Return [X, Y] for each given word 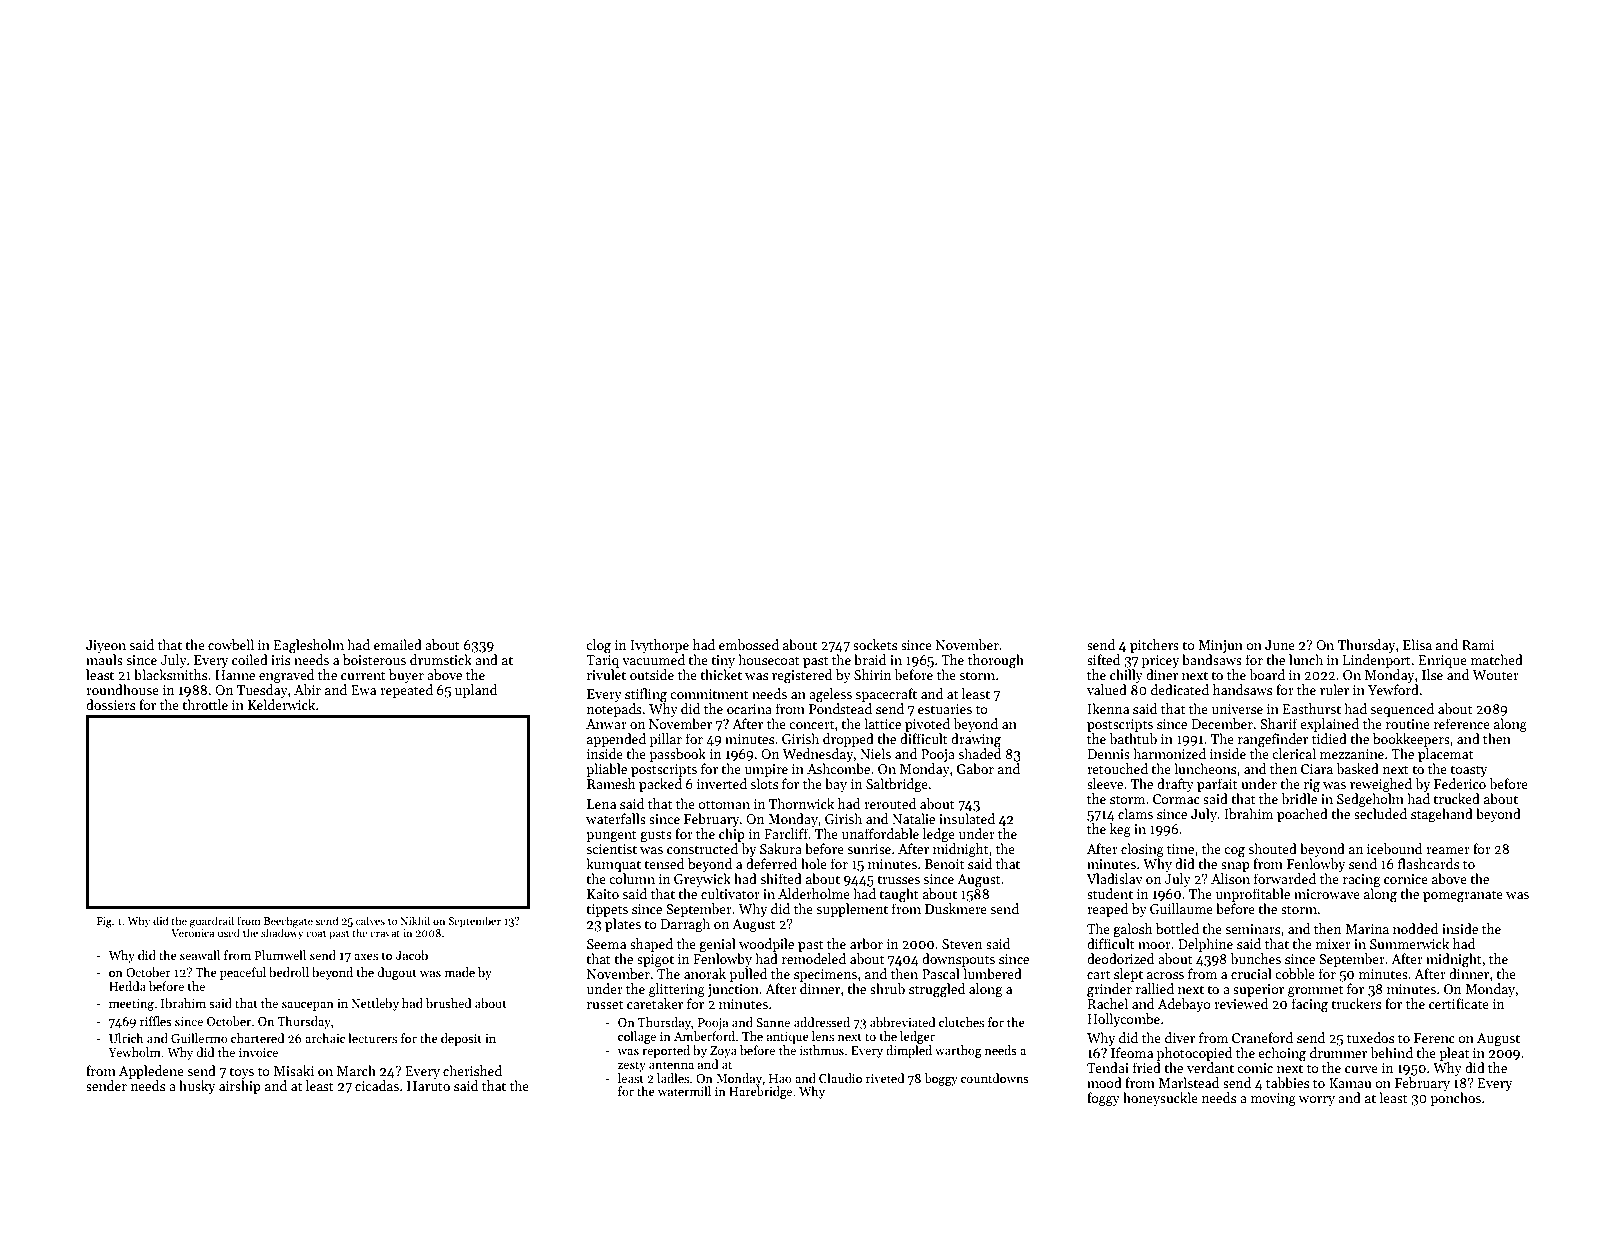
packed [660, 785]
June [1280, 645]
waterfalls [616, 818]
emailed [398, 644]
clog [598, 646]
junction [733, 990]
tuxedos [1370, 1037]
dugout [397, 973]
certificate [1459, 1003]
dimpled [909, 1051]
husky [197, 1087]
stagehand [1442, 815]
